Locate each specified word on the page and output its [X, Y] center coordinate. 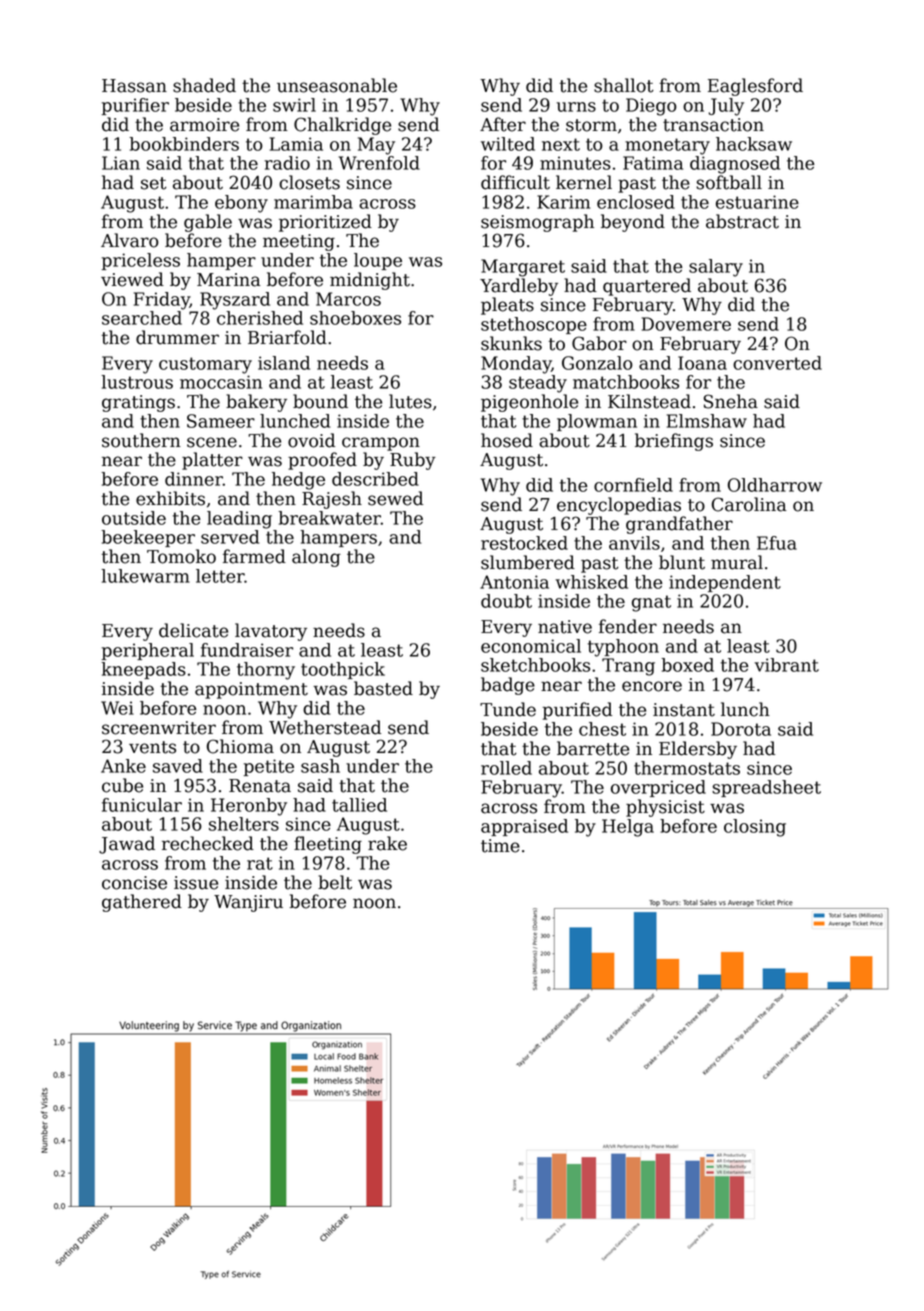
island [284, 363]
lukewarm [145, 576]
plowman [597, 422]
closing [755, 828]
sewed [395, 498]
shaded [204, 85]
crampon [381, 444]
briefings [674, 442]
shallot [623, 85]
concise [134, 883]
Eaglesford [755, 87]
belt [335, 882]
